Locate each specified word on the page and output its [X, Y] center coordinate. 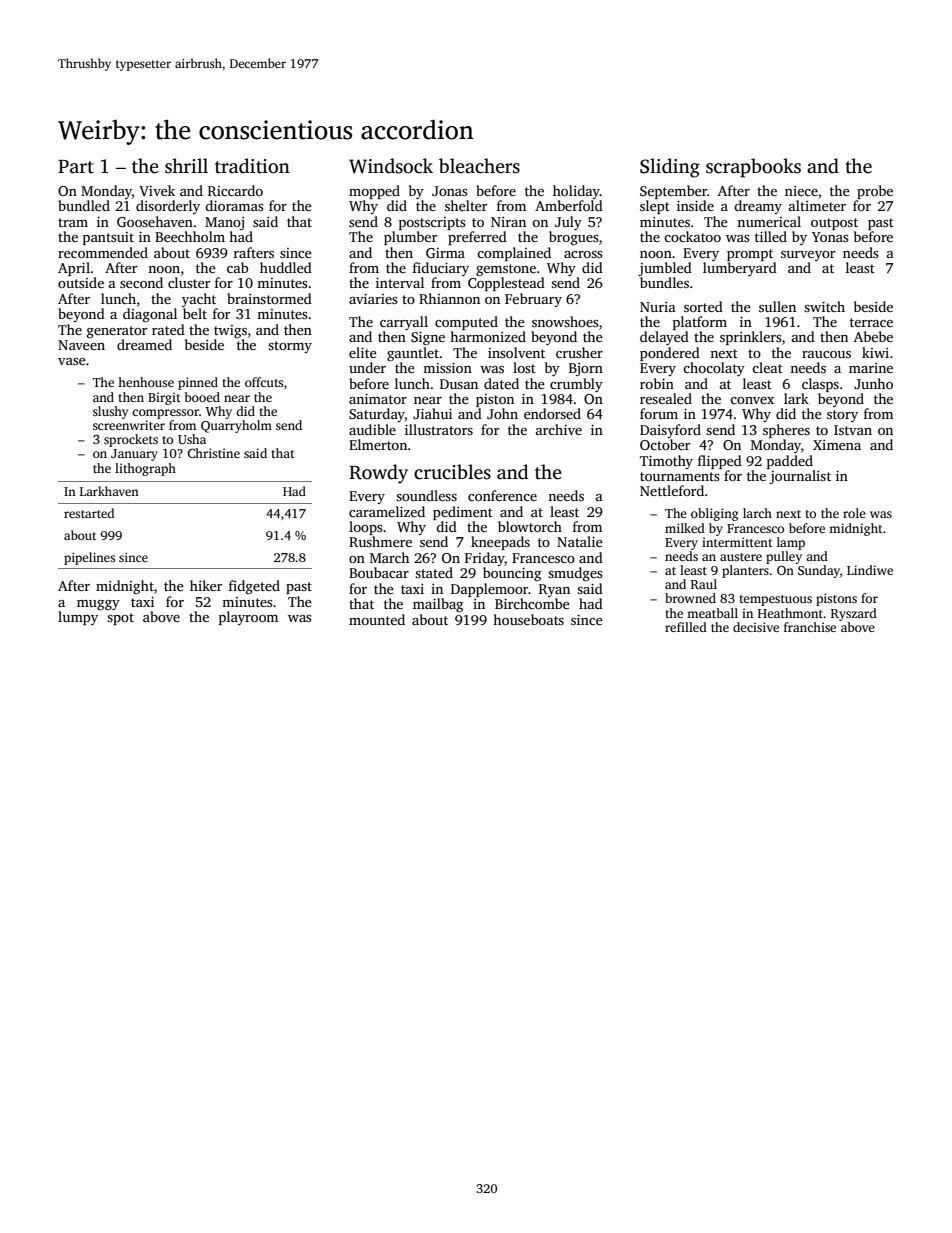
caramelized [387, 511]
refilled [686, 627]
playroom [248, 618]
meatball [712, 613]
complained [514, 254]
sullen [777, 306]
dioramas [234, 205]
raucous [826, 354]
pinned [198, 383]
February [533, 300]
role [854, 513]
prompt [750, 255]
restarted [89, 513]
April [74, 269]
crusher [579, 352]
